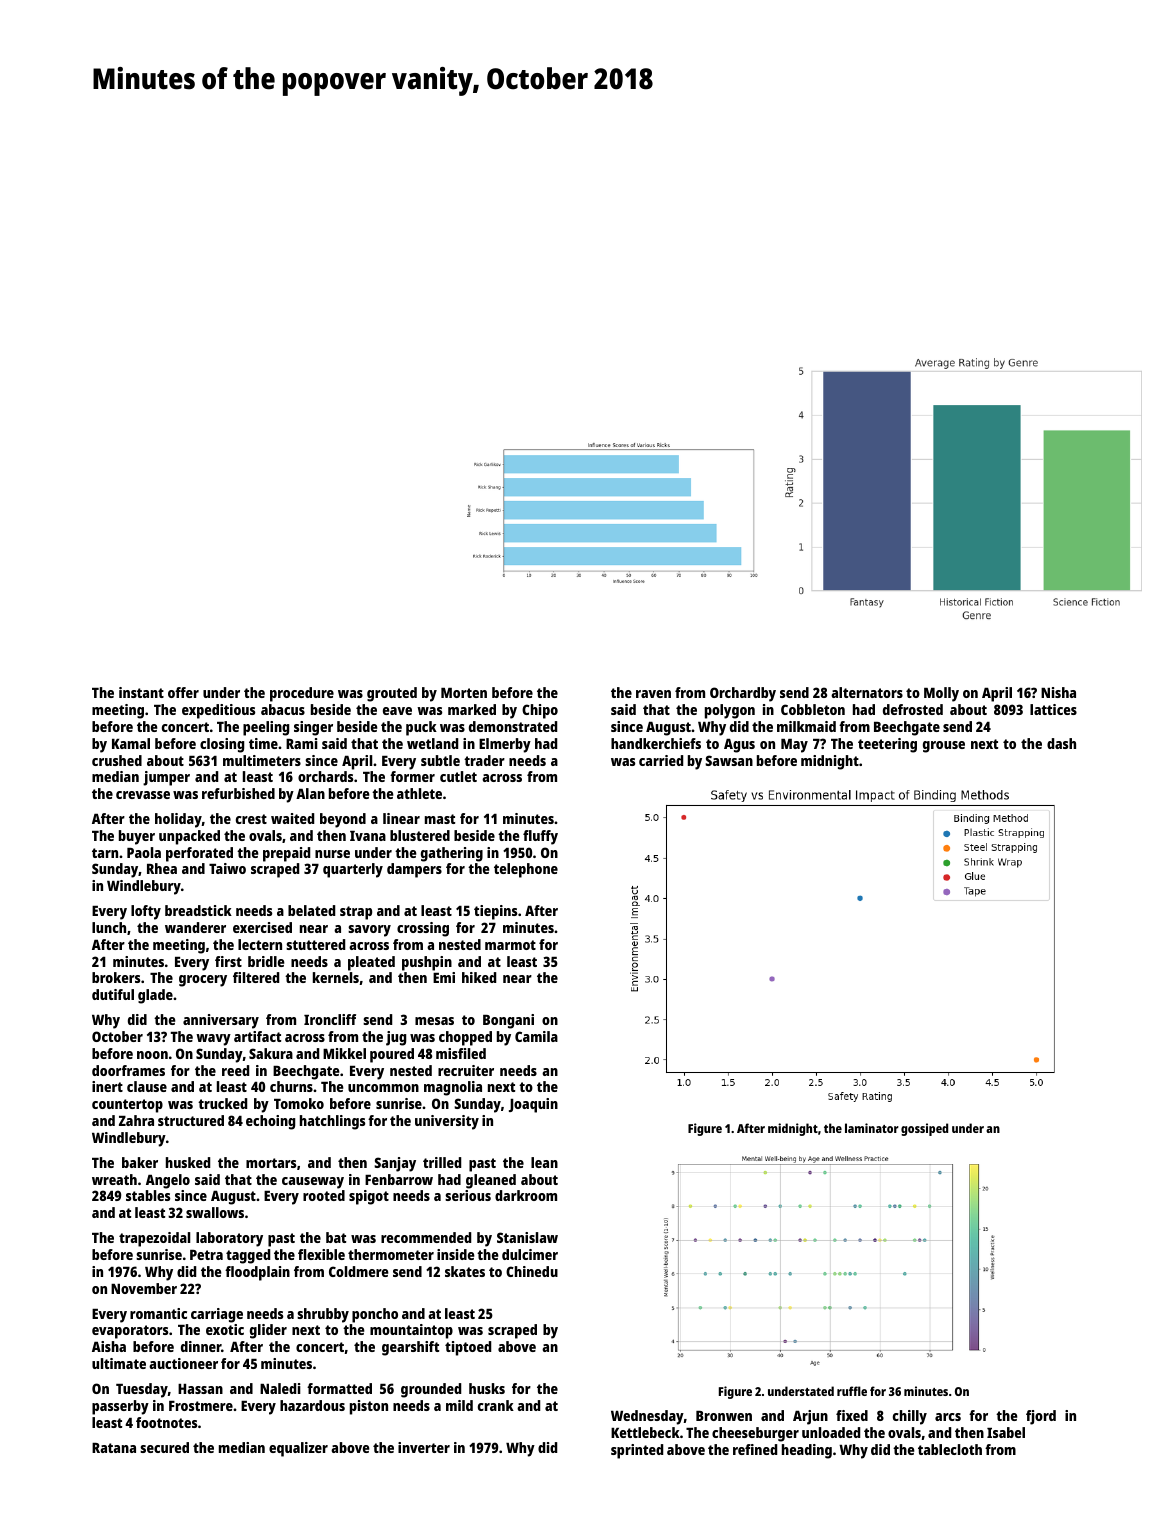 The image size is (1169, 1513). What do you see at coordinates (637, 1451) in the image?
I see `sprinted` at bounding box center [637, 1451].
